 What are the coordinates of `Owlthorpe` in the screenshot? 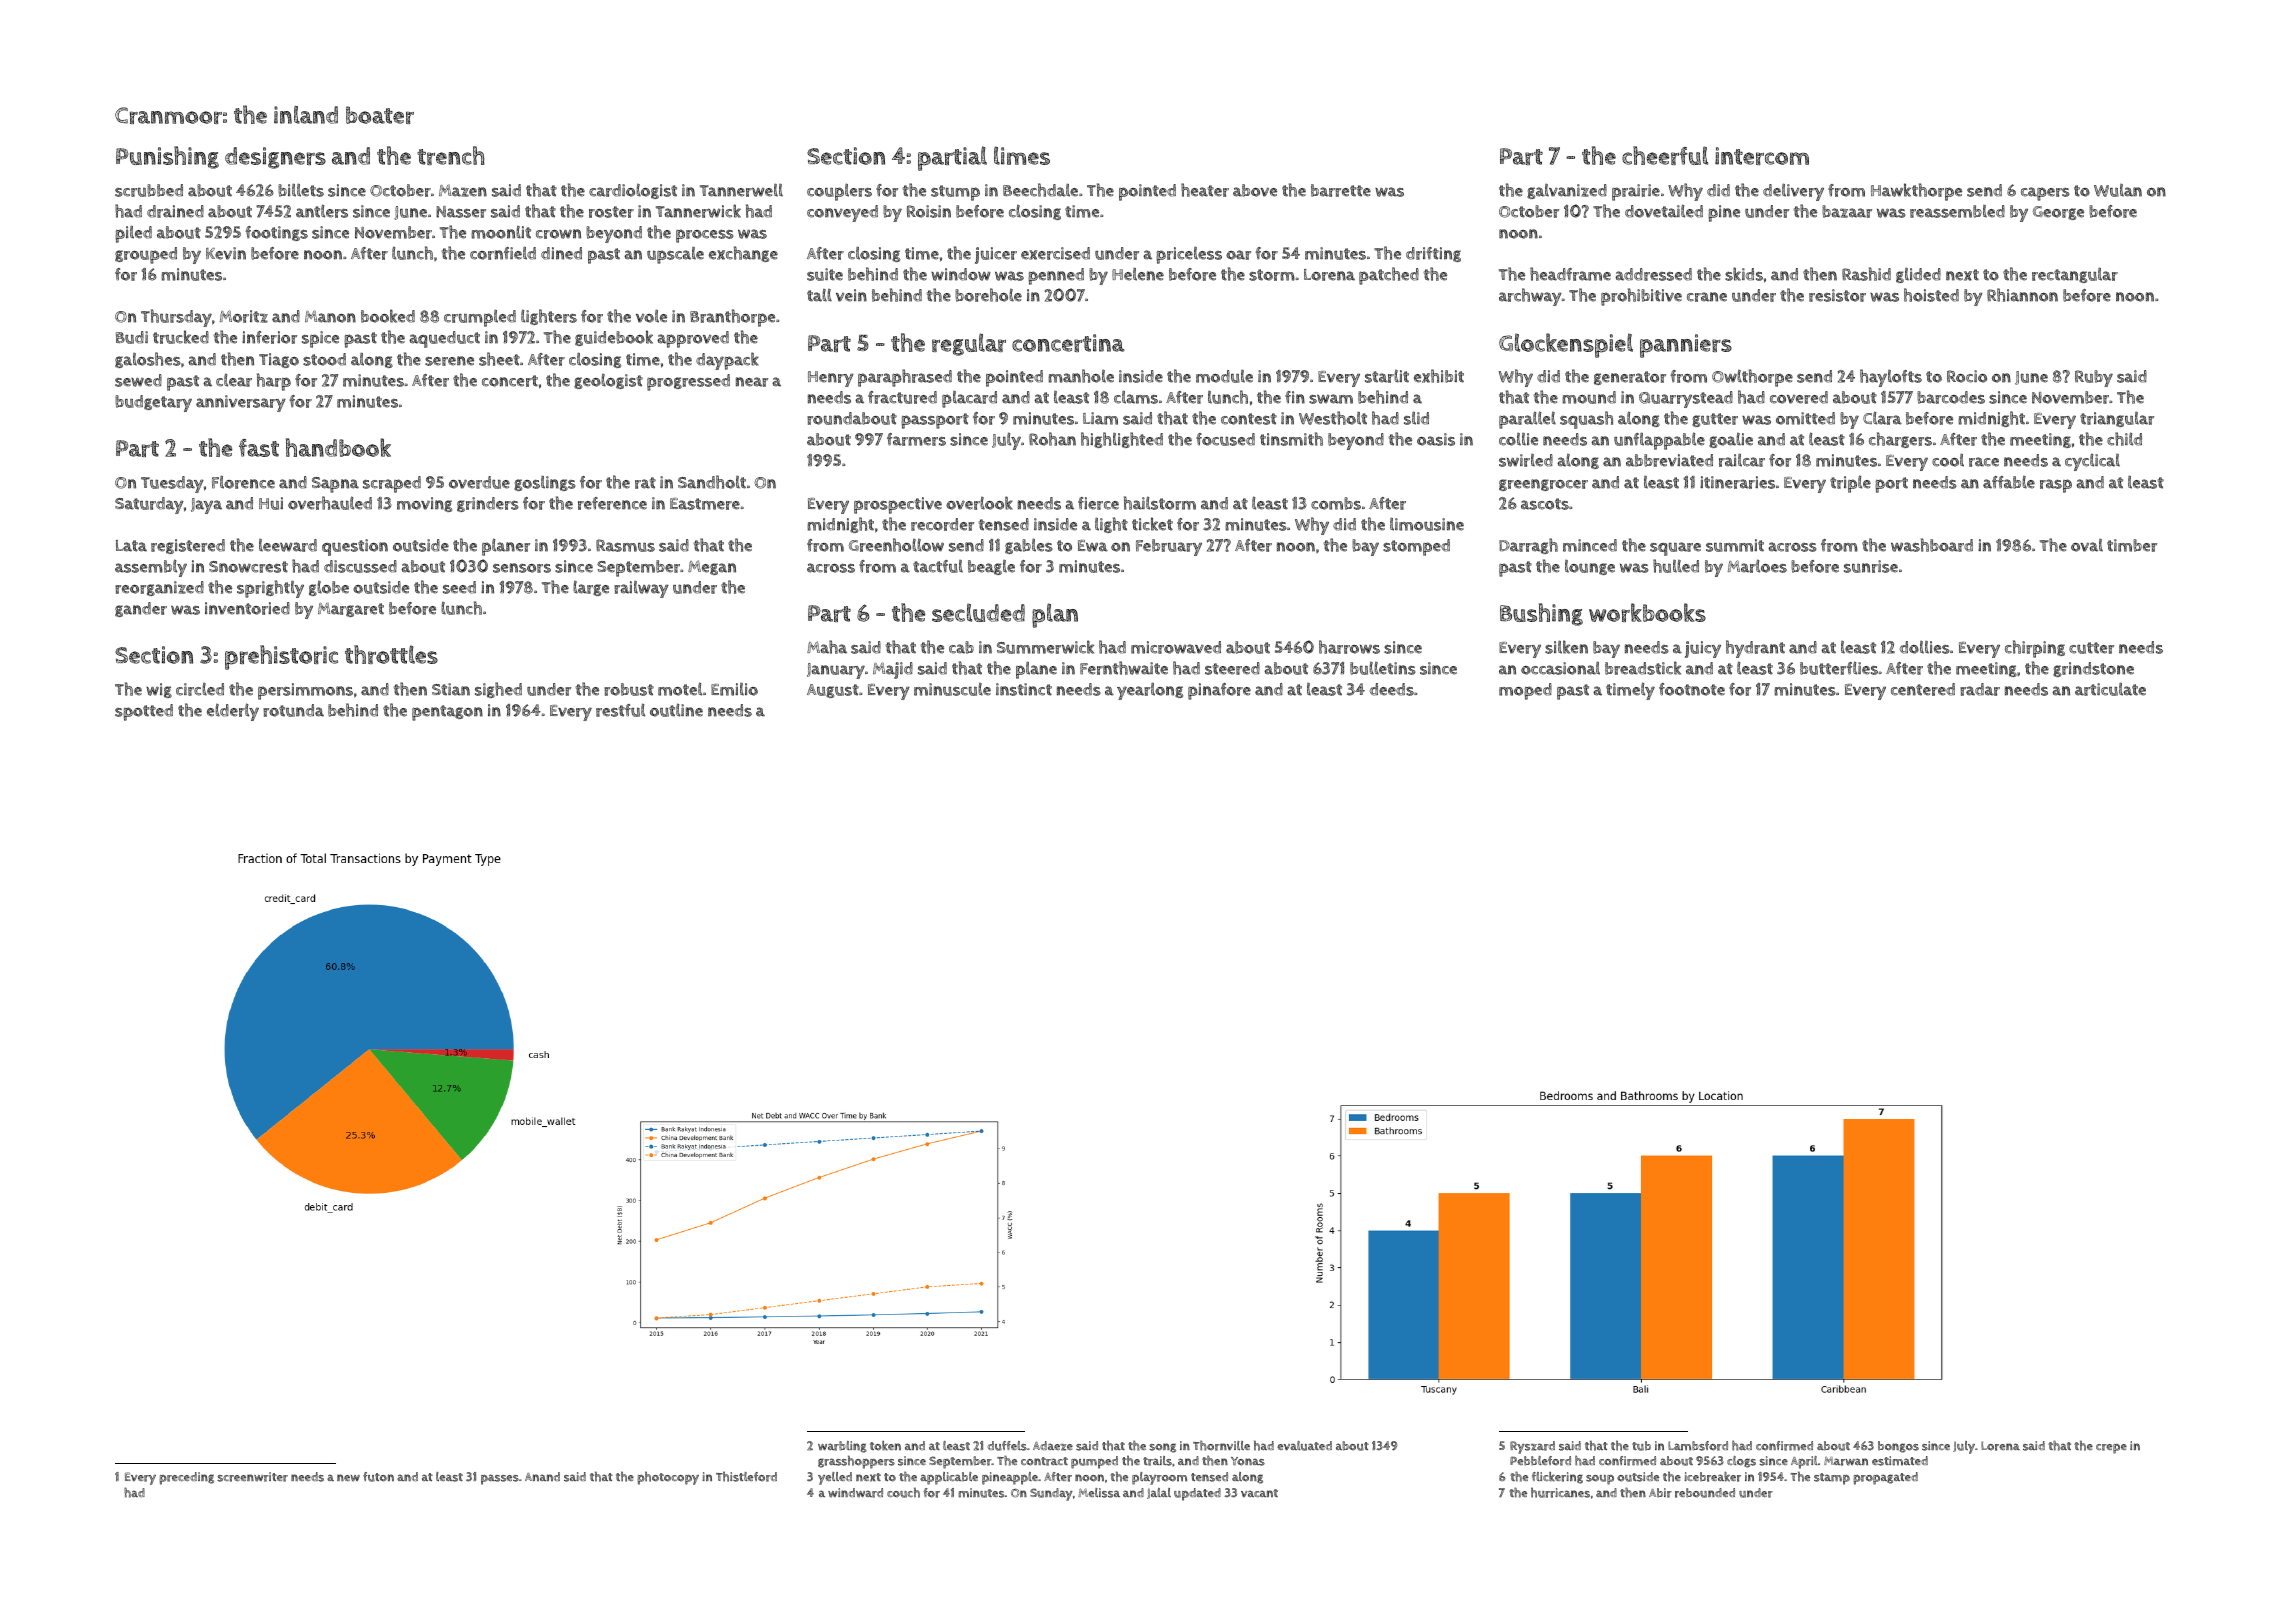 It's located at (1752, 378).
